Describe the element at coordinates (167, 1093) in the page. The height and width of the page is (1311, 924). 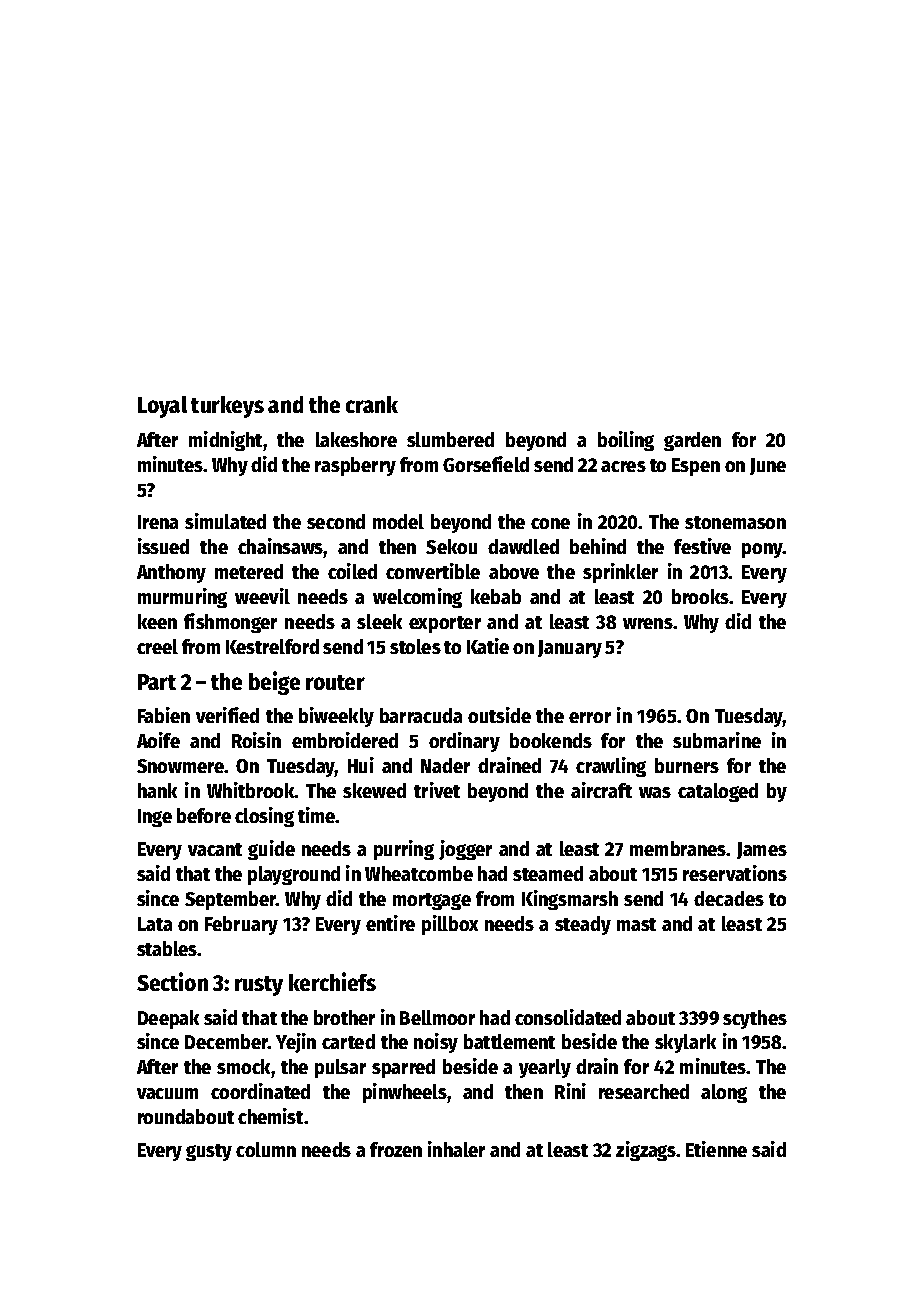
I see `vacuum` at that location.
